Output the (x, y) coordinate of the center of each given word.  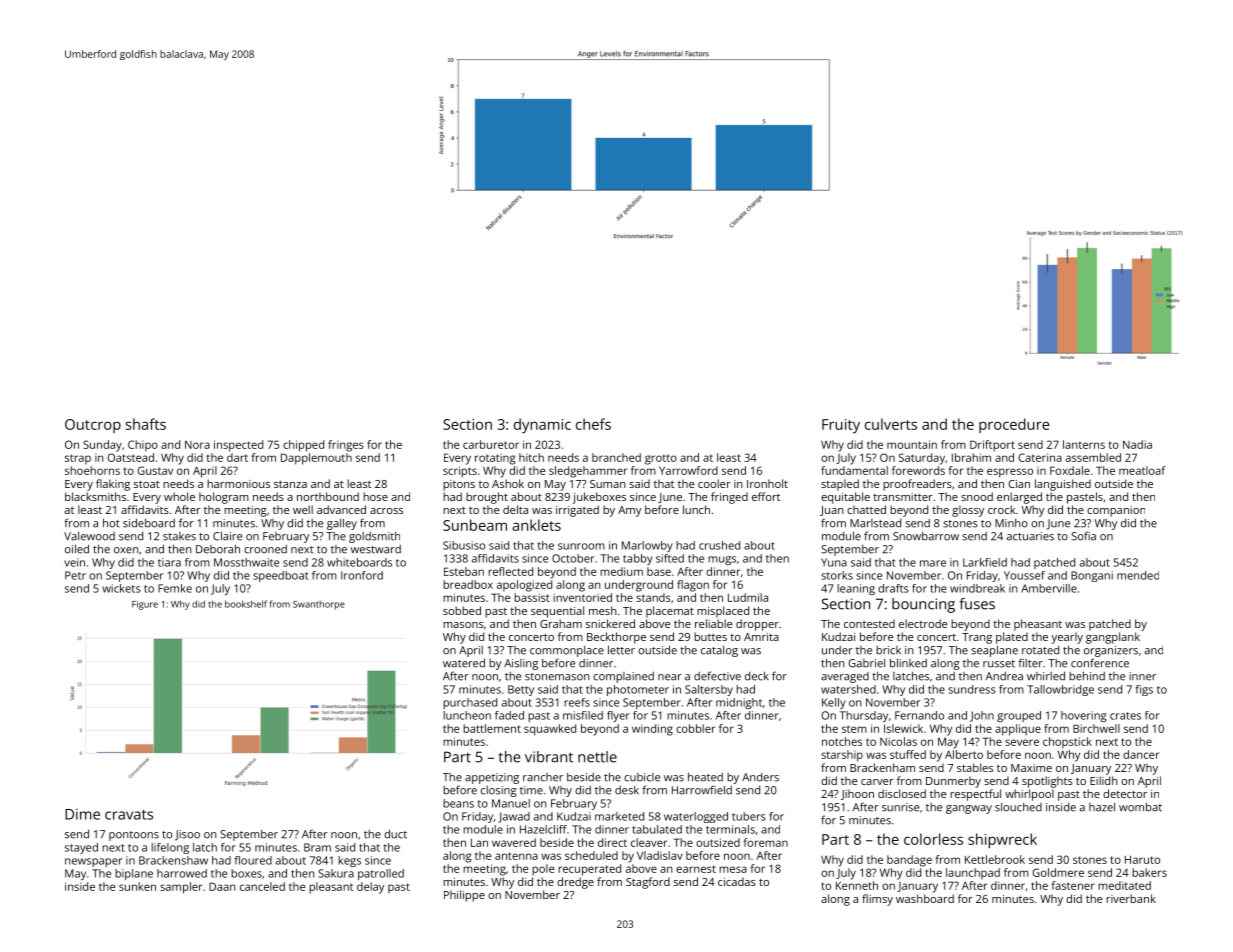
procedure (1014, 425)
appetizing (492, 778)
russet (999, 664)
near (670, 677)
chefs (593, 424)
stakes (179, 536)
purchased (470, 703)
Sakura (336, 873)
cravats (129, 815)
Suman (608, 484)
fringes (346, 446)
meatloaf (1142, 470)
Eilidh (1104, 780)
